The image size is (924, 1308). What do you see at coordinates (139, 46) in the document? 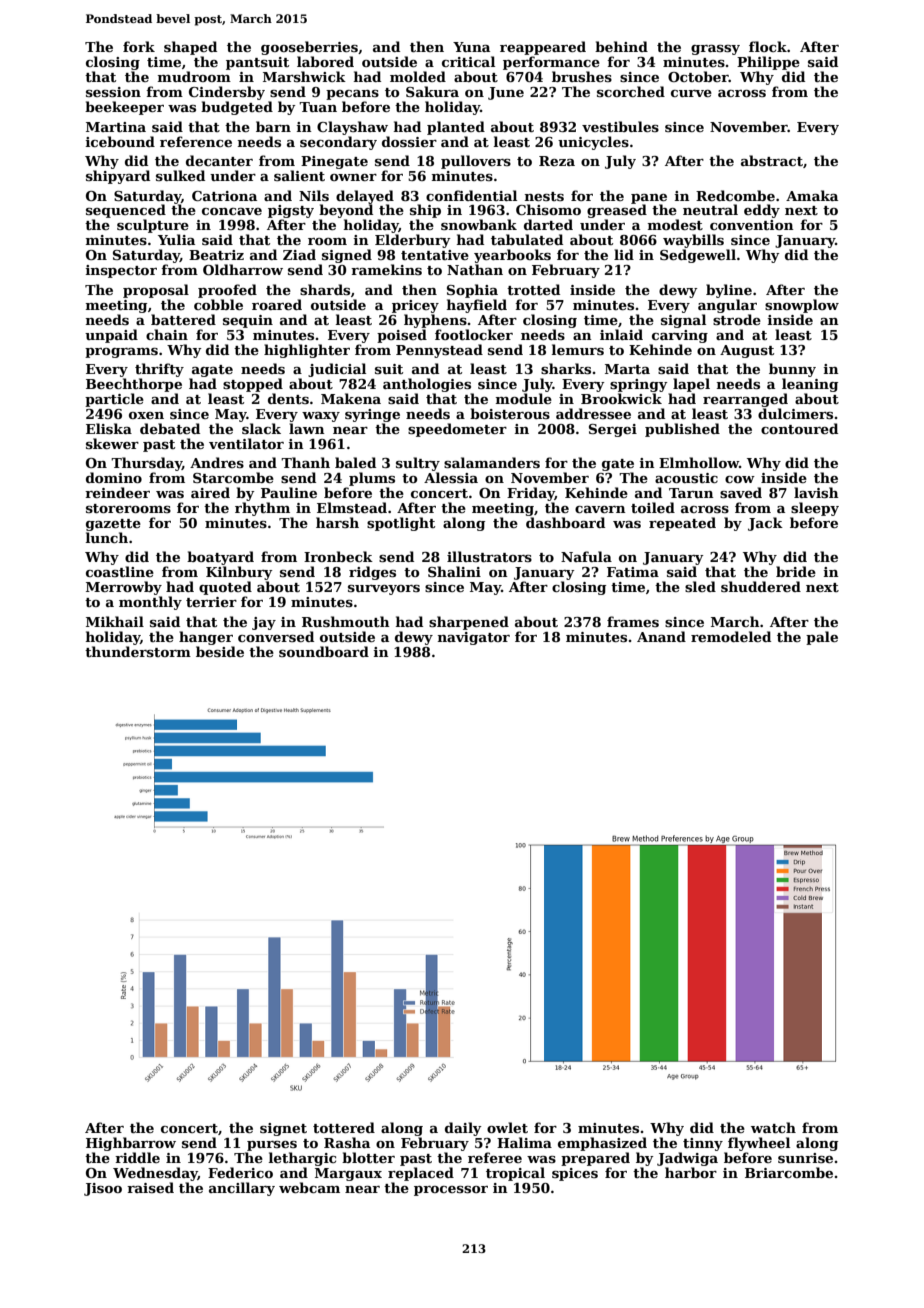
I see `fork` at bounding box center [139, 46].
